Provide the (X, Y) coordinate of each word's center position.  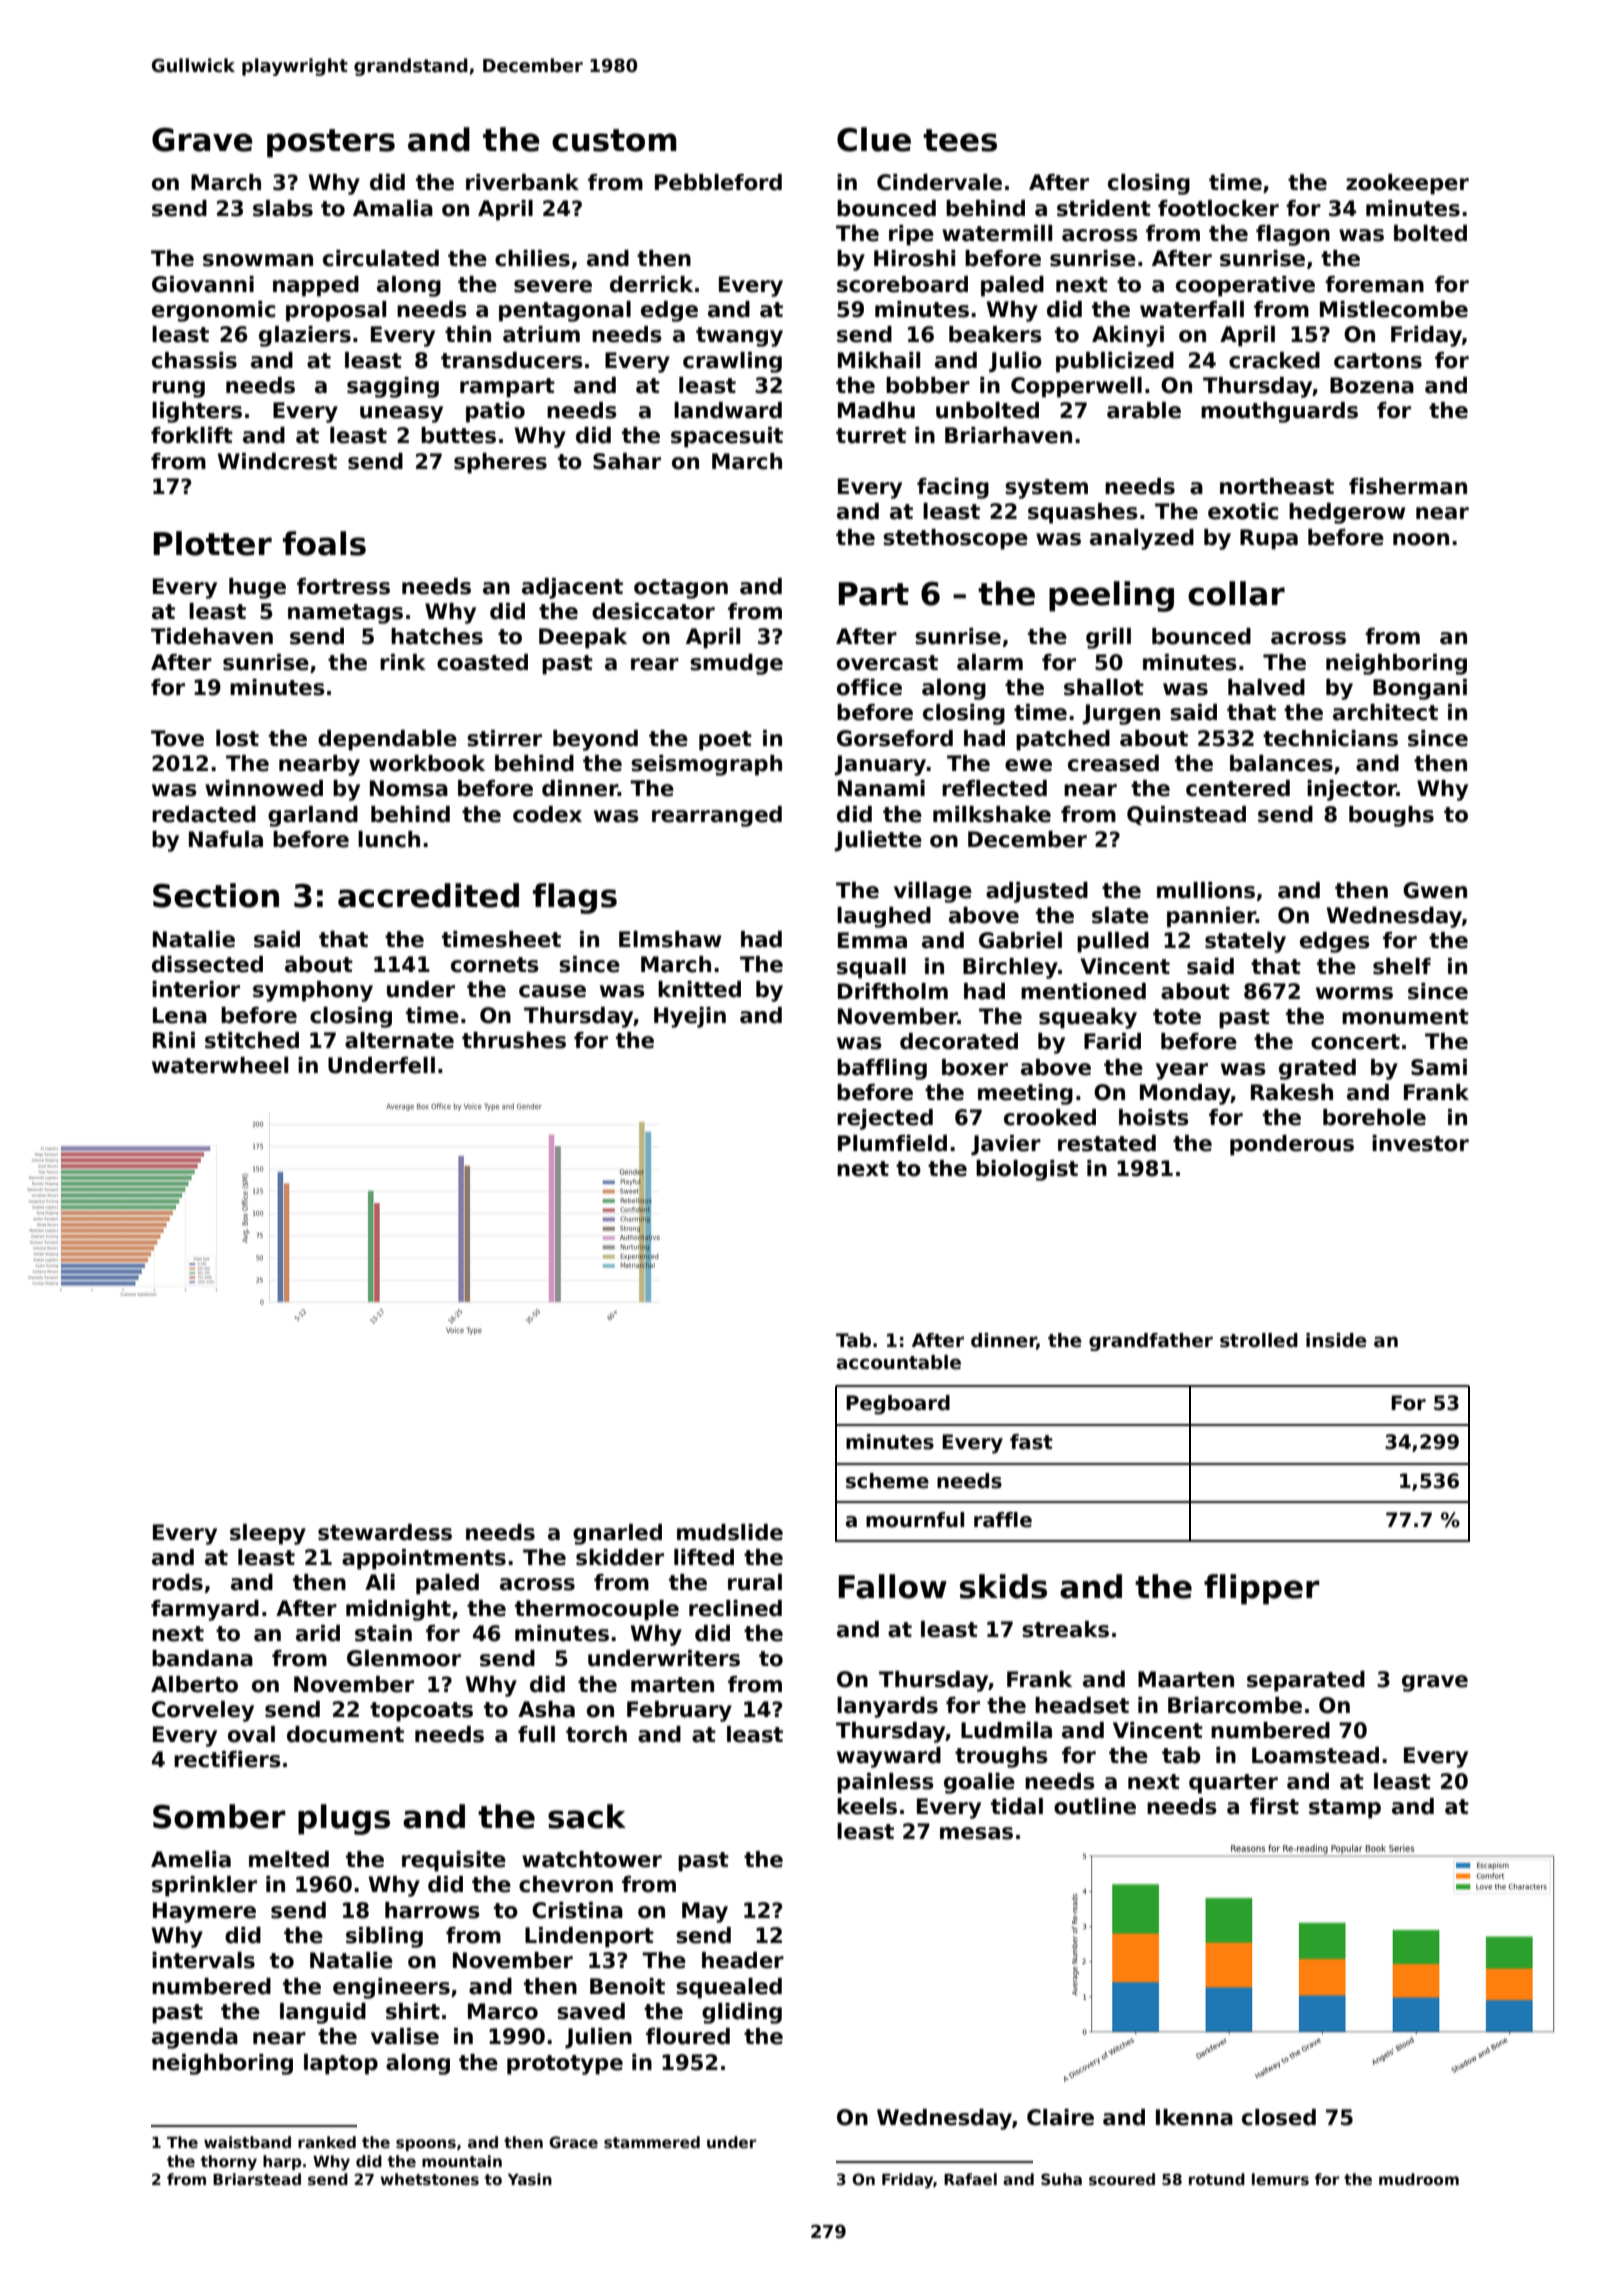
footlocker (1218, 208)
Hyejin (690, 1017)
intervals (203, 1960)
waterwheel (220, 1065)
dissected (207, 964)
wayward (889, 1757)
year (1182, 1071)
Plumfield (892, 1143)
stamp (1345, 1809)
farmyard (205, 1610)
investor (1420, 1143)
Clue (874, 139)
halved (1266, 687)
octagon (681, 589)
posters (331, 143)
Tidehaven (212, 636)
